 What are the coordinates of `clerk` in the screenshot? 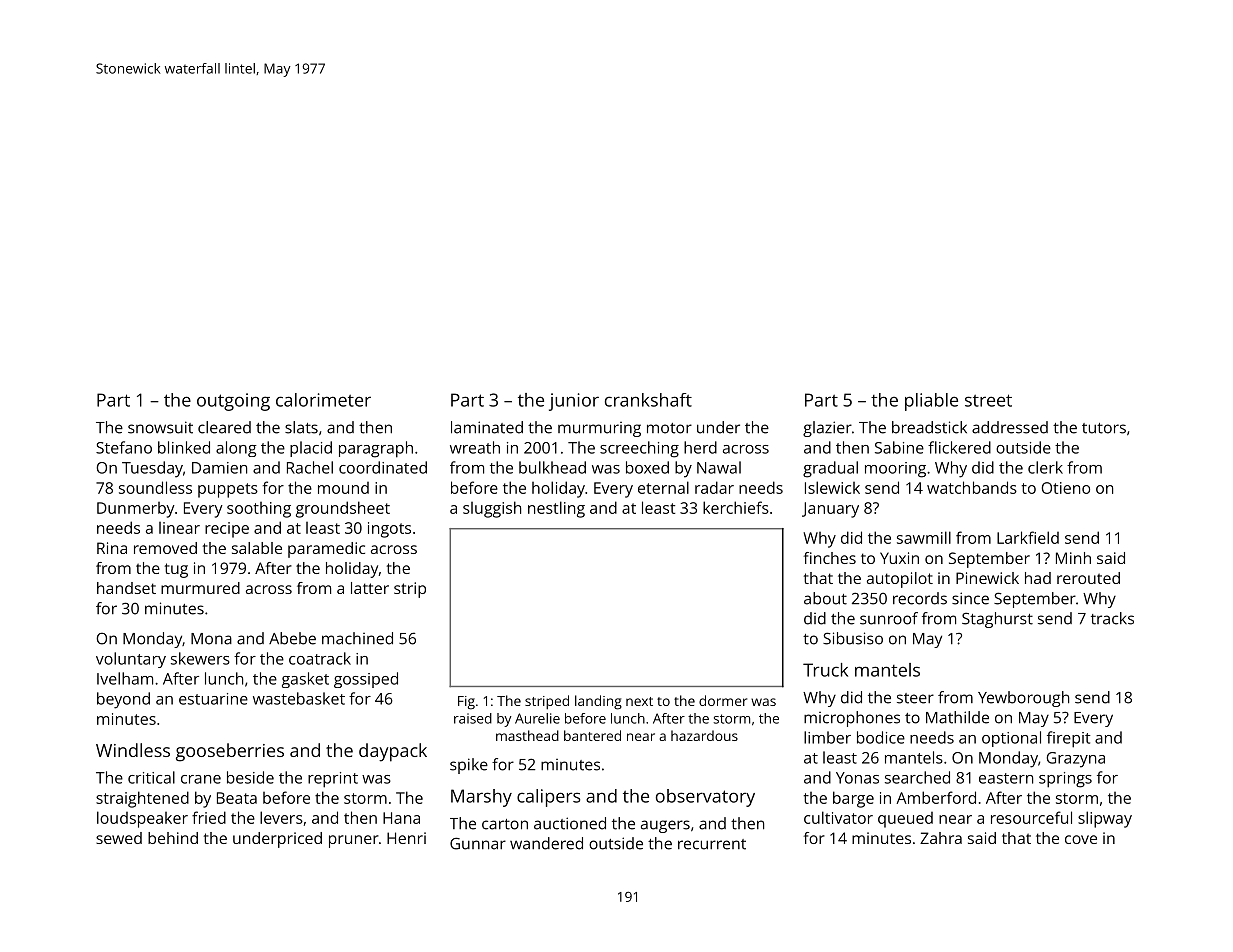 It's located at (1045, 467).
